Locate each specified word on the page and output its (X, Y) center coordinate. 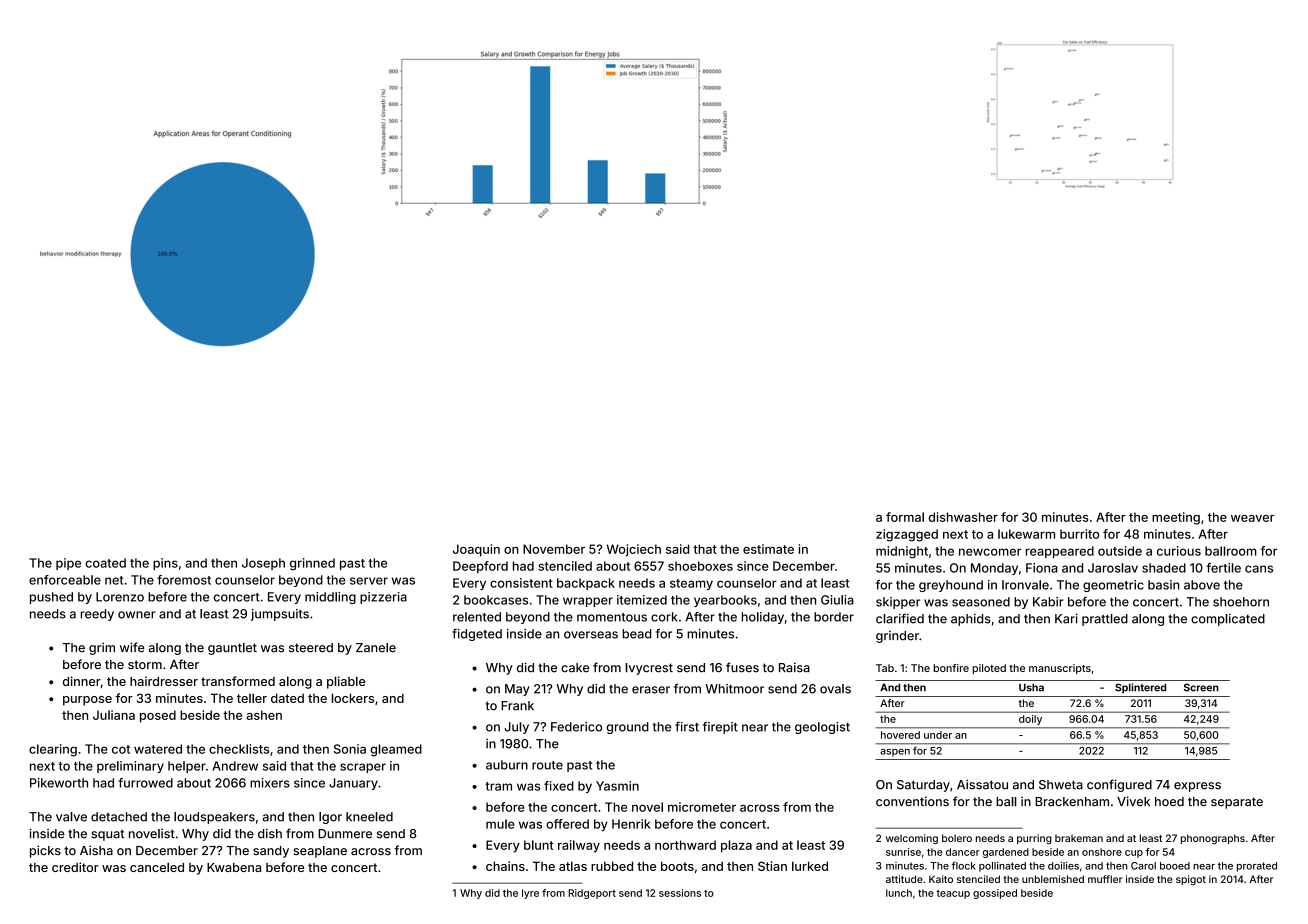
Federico (576, 727)
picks (45, 851)
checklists (239, 749)
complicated (1228, 620)
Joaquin (476, 550)
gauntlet (232, 649)
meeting (1176, 518)
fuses (742, 667)
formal (905, 517)
